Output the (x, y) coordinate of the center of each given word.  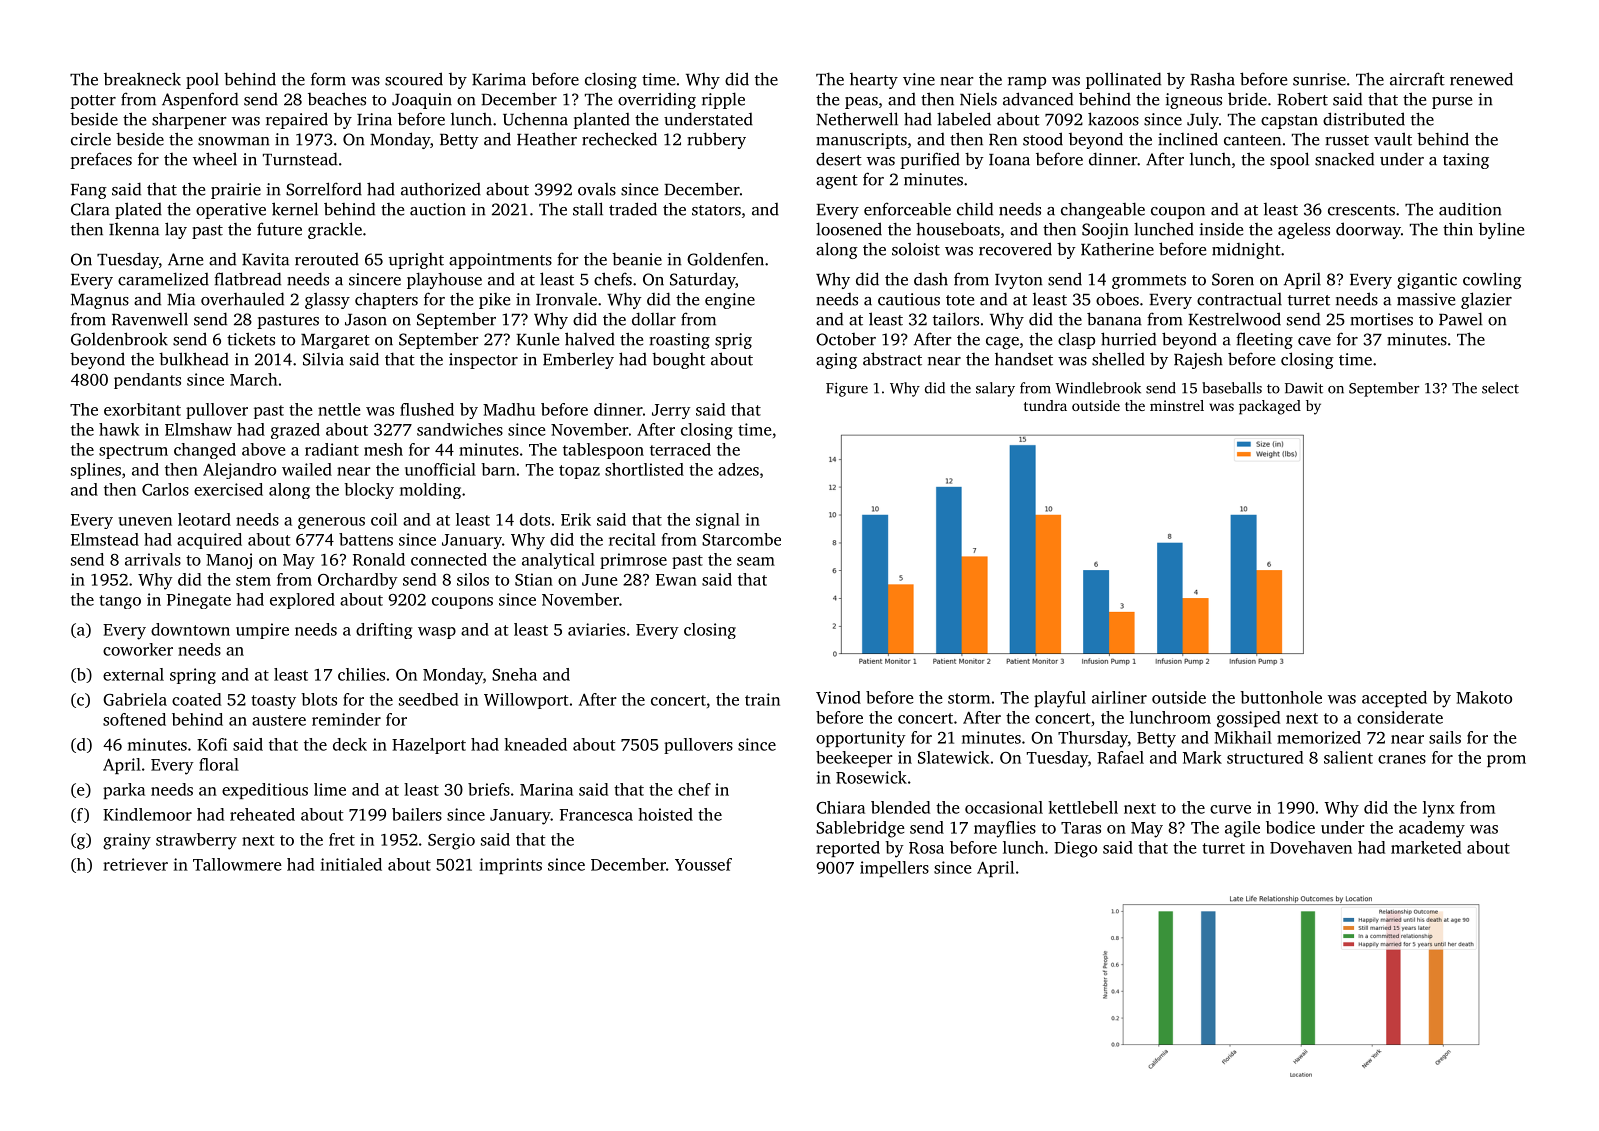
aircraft (1417, 79)
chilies (361, 674)
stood (1043, 139)
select (1500, 388)
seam (756, 561)
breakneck (142, 79)
